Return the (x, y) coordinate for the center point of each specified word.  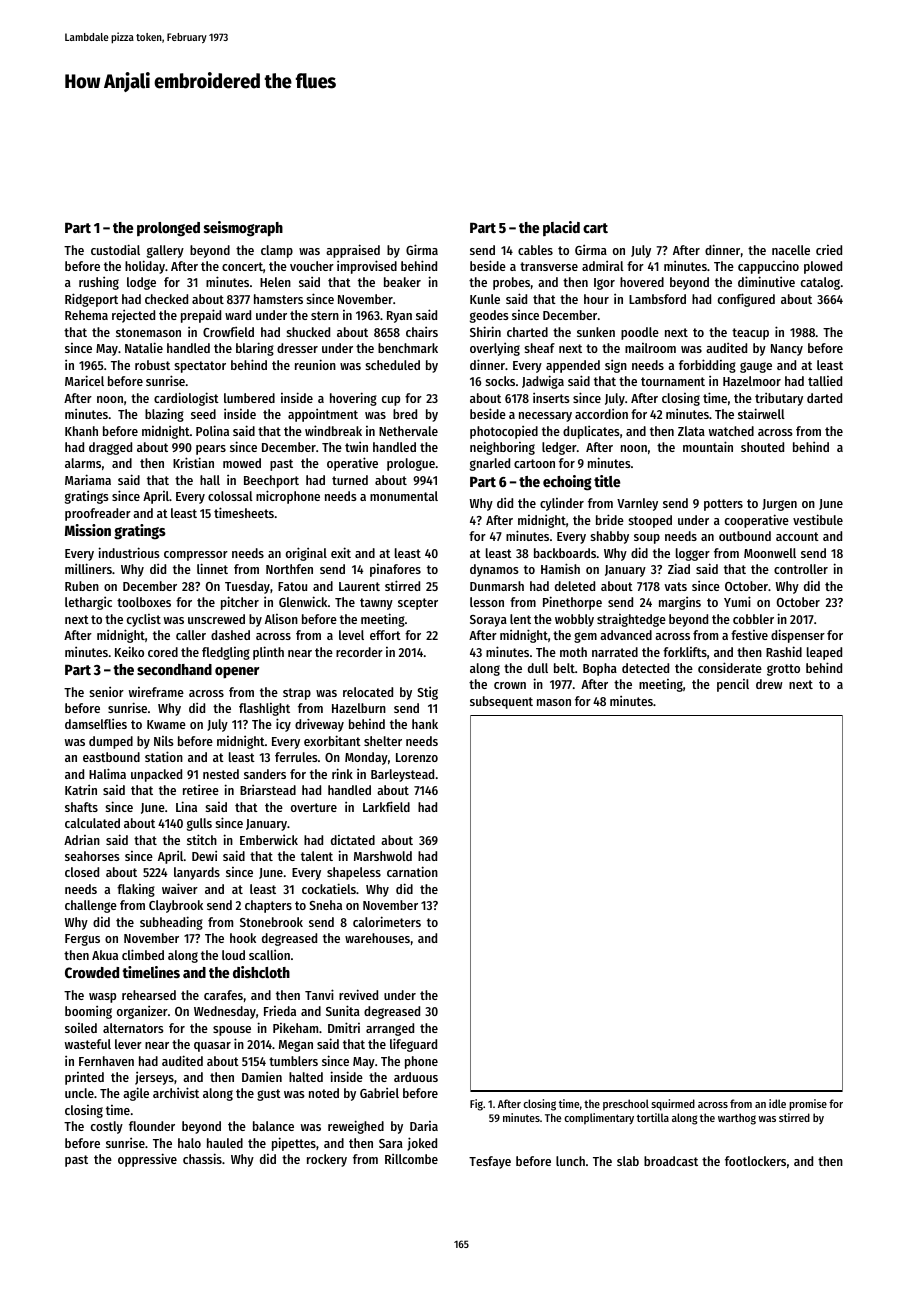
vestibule (818, 519)
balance (273, 1126)
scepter (418, 604)
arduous (416, 1077)
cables (535, 250)
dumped (111, 742)
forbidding (707, 366)
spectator (200, 367)
